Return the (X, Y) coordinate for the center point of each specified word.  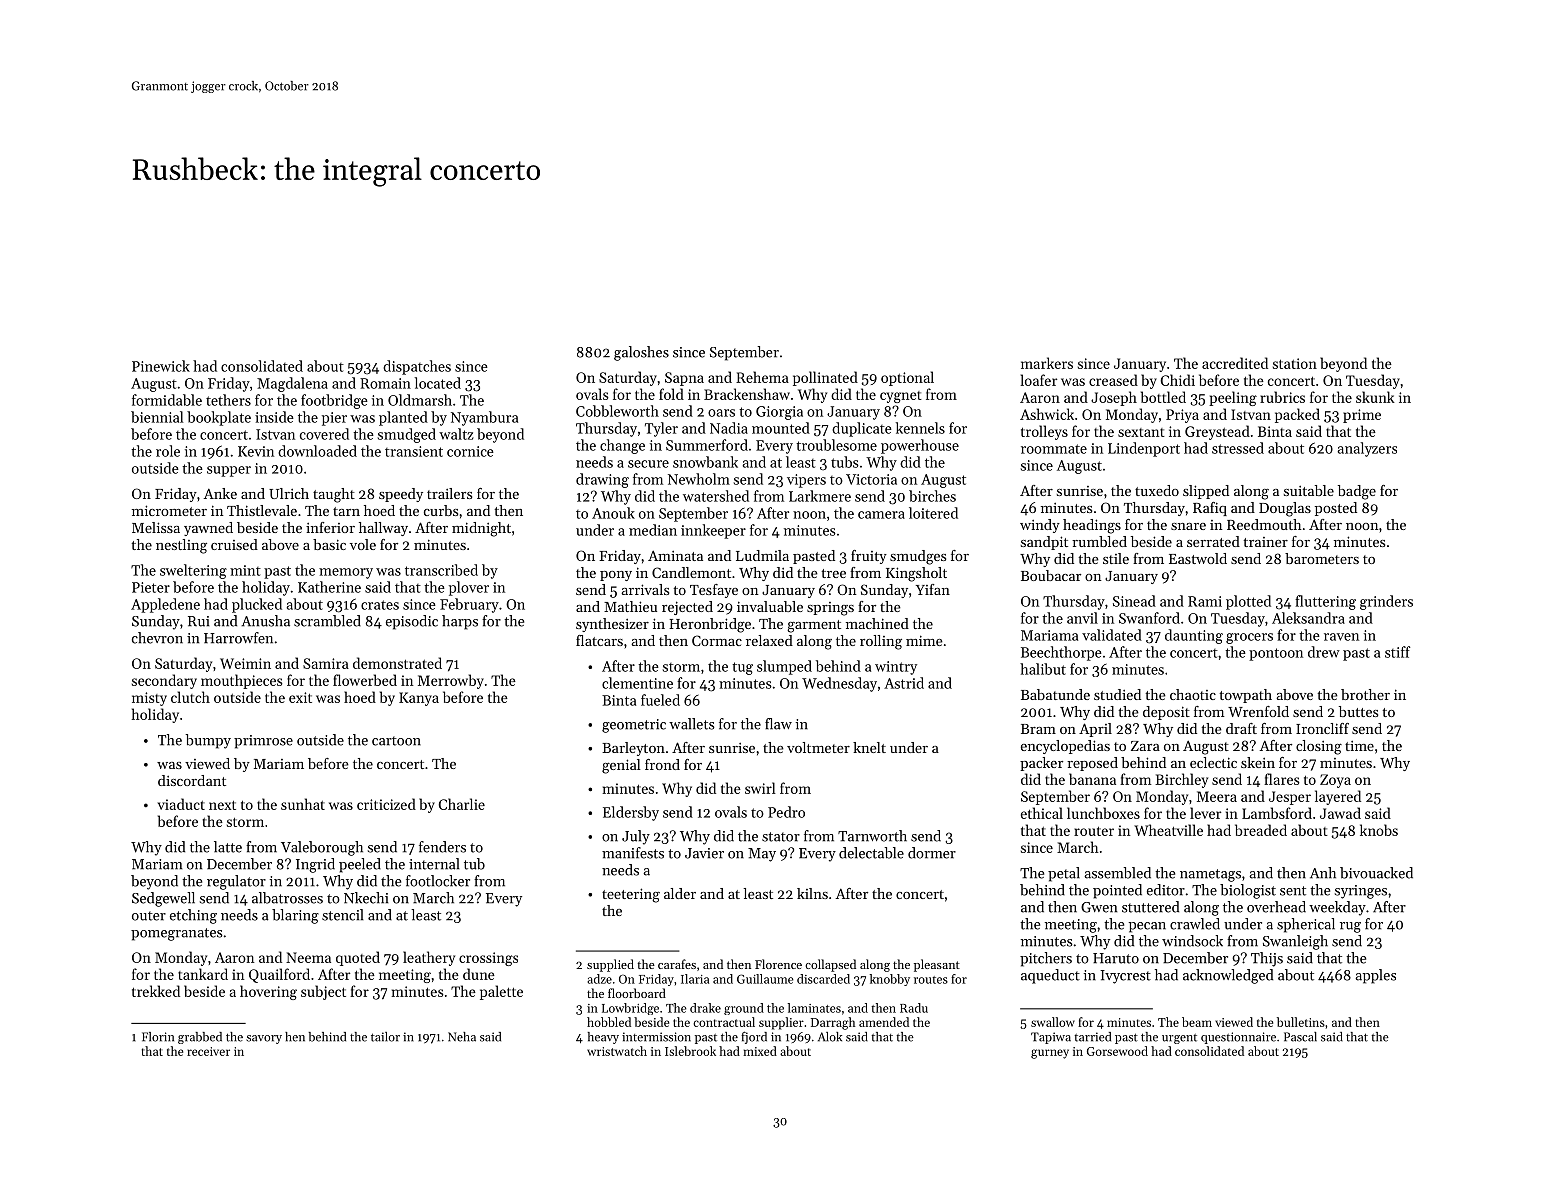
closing (1319, 747)
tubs (845, 462)
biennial (157, 417)
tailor (385, 1037)
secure (648, 464)
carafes (677, 964)
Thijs (1267, 959)
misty (149, 699)
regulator (236, 882)
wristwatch (617, 1051)
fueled (660, 700)
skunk (1375, 397)
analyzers (1367, 449)
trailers (449, 493)
